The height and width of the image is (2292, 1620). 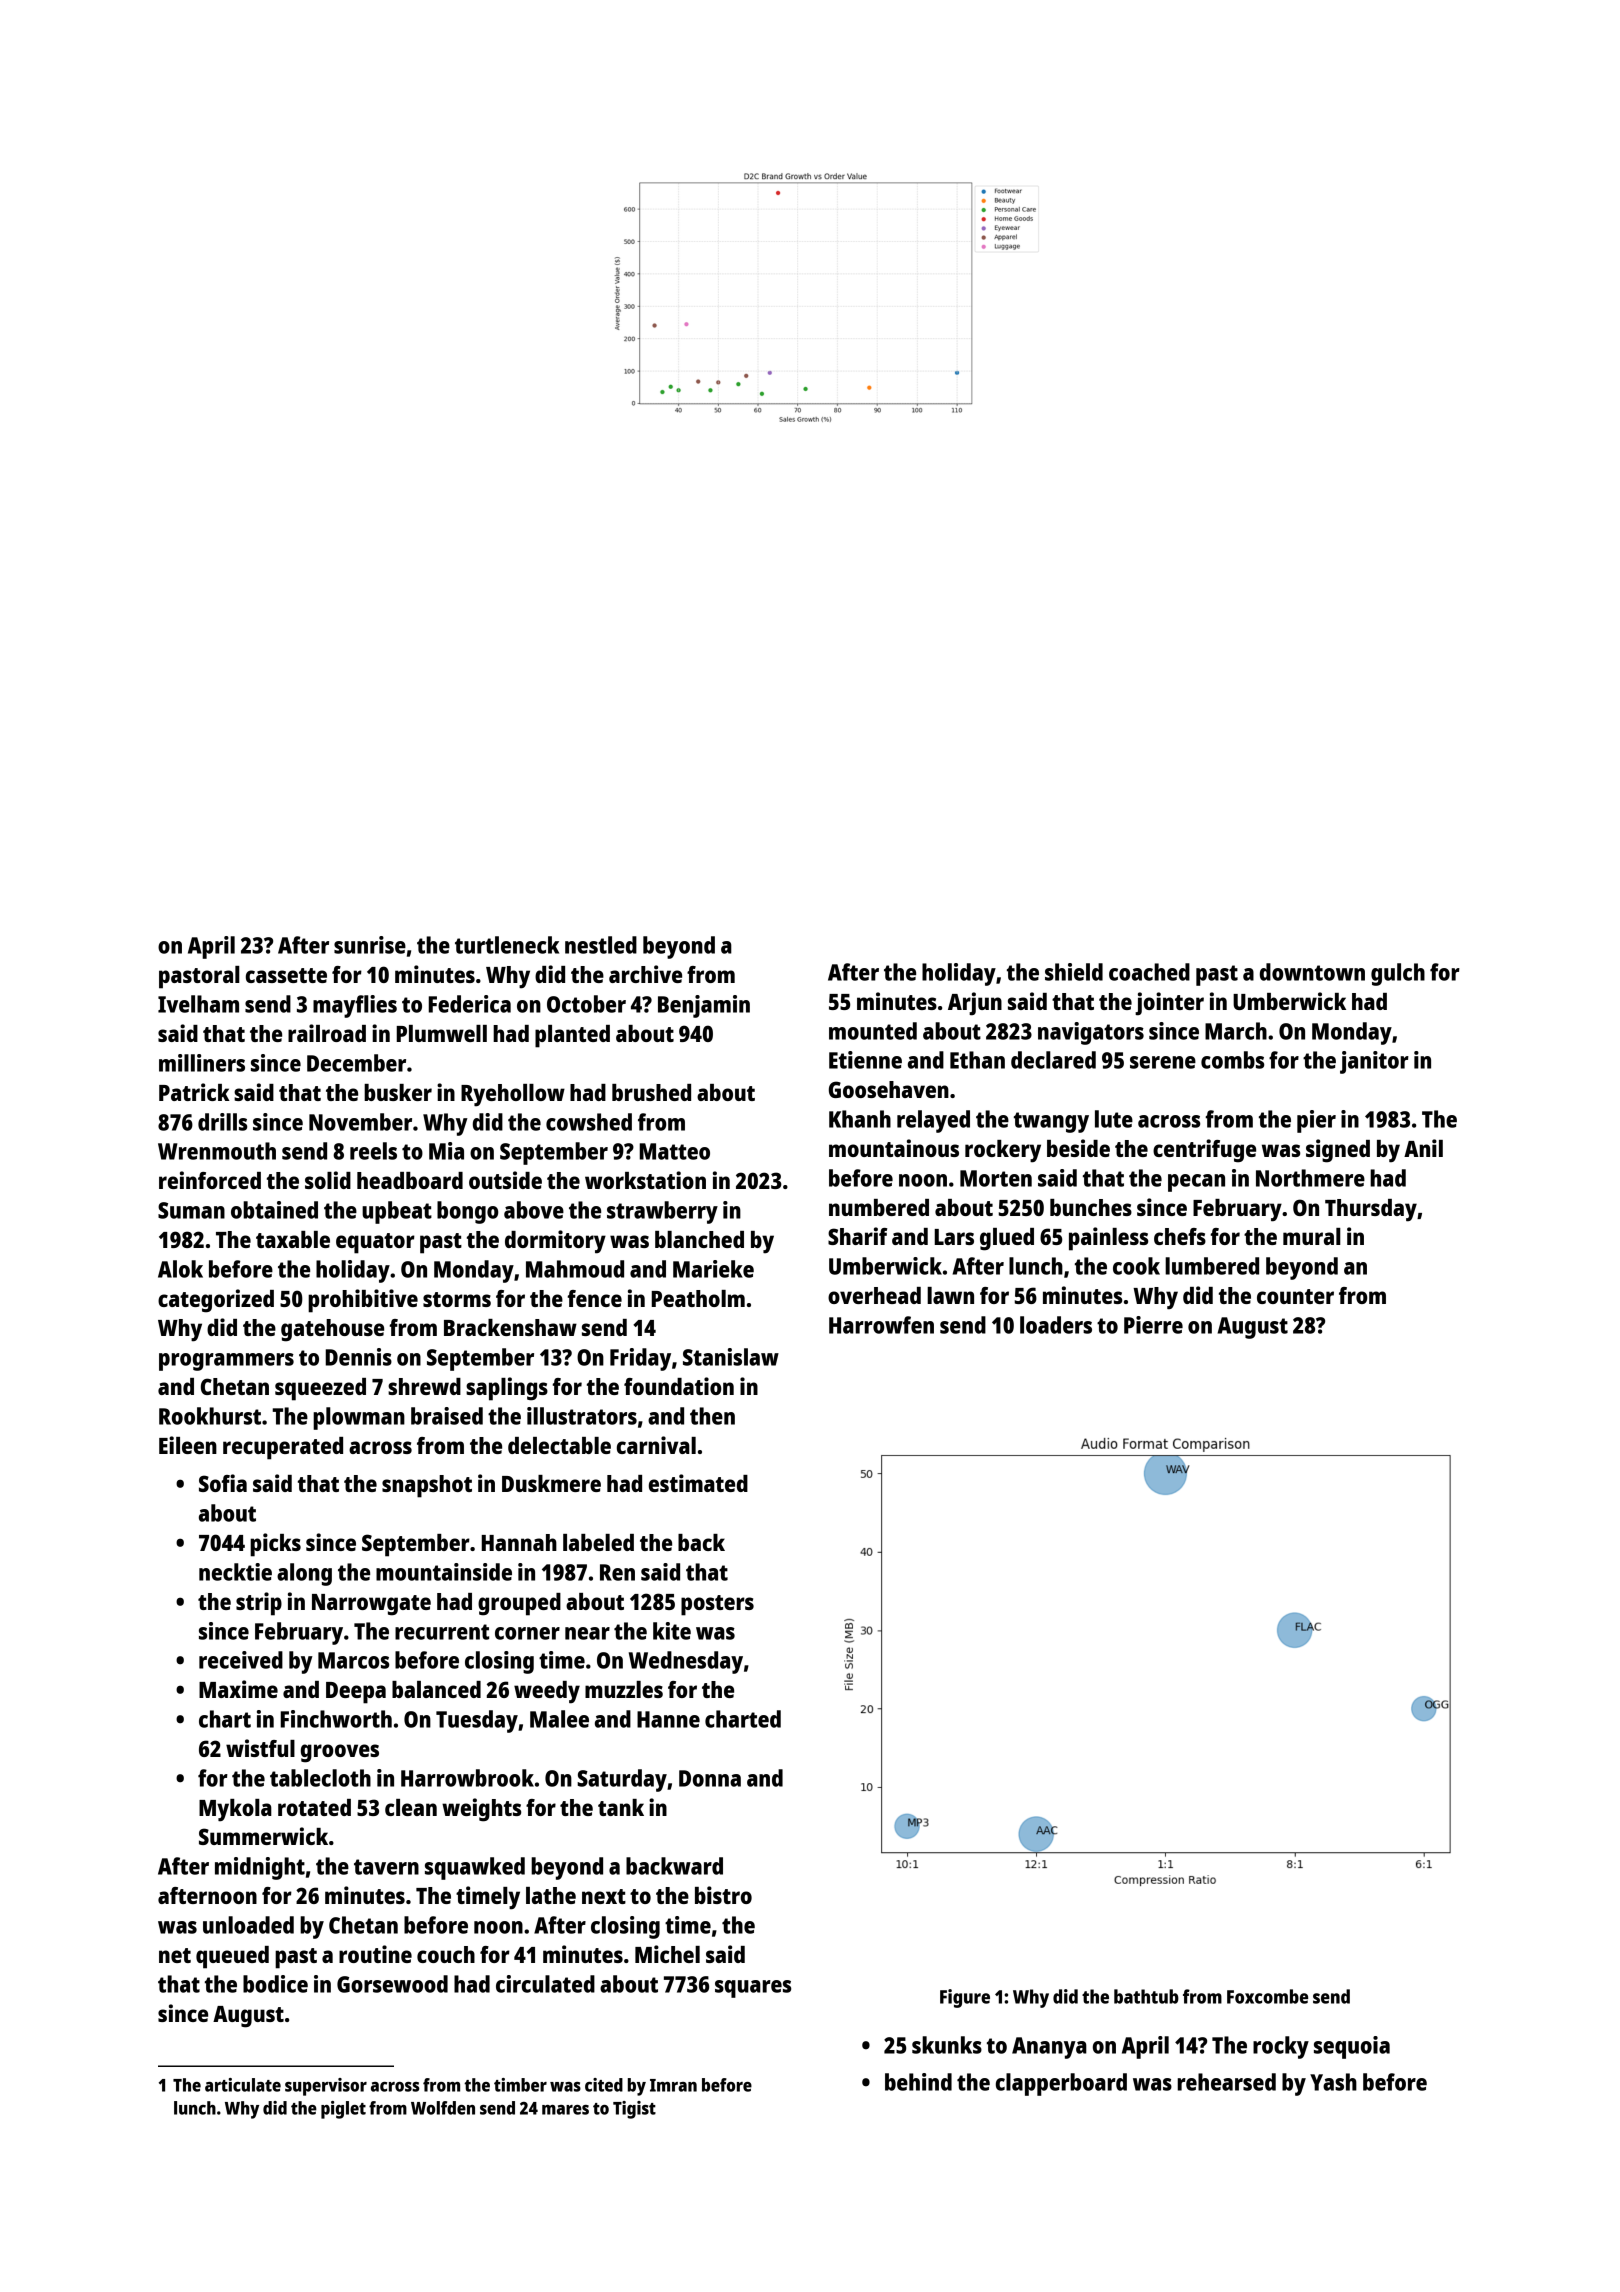 What do you see at coordinates (1312, 1236) in the image?
I see `mural` at bounding box center [1312, 1236].
